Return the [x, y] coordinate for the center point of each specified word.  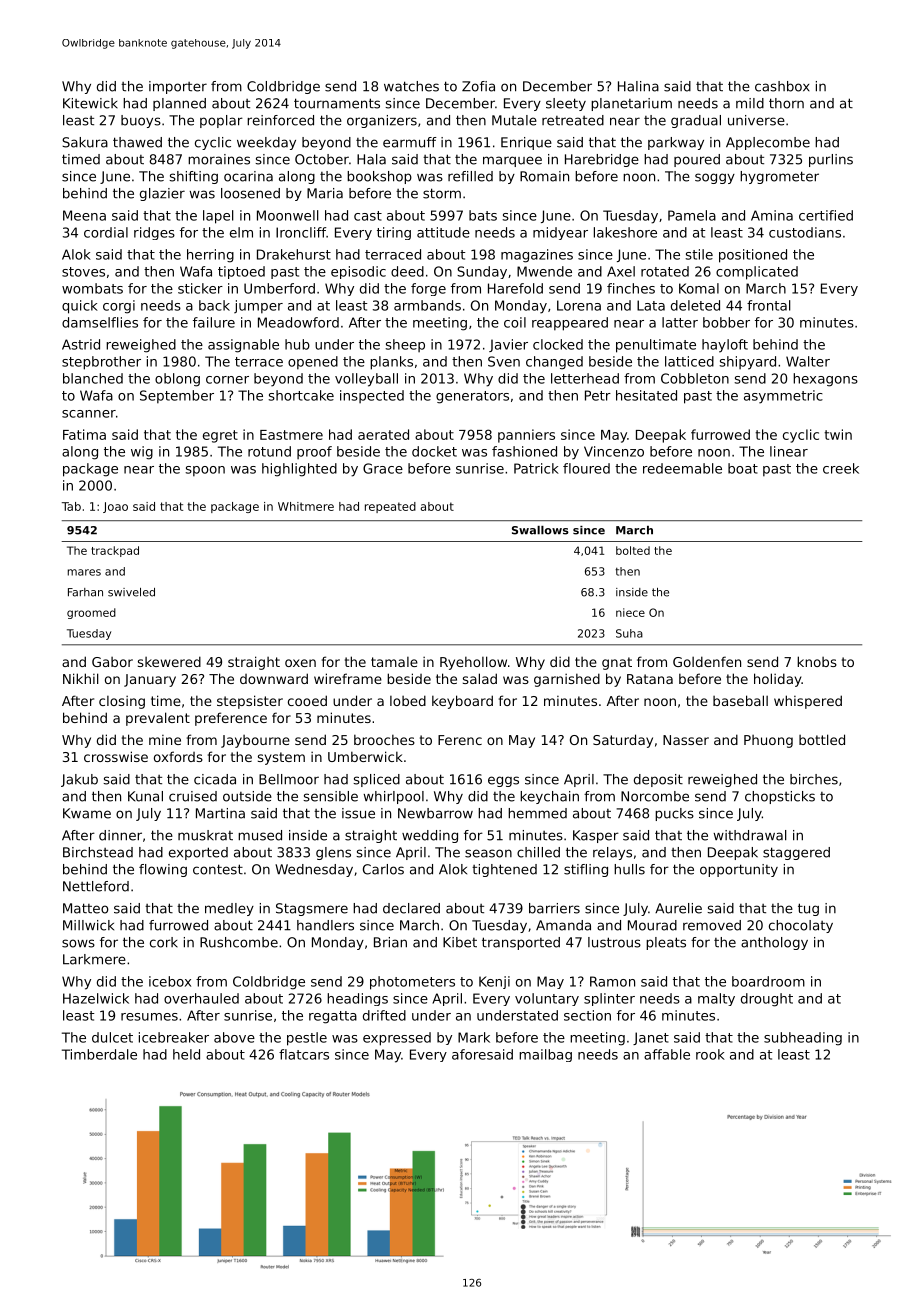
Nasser [686, 740]
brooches [384, 739]
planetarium [631, 104]
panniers [526, 436]
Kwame [87, 813]
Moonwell [288, 215]
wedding [430, 836]
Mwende [544, 271]
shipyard [747, 363]
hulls [629, 869]
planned [179, 104]
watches [411, 86]
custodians [805, 232]
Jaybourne [255, 741]
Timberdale [99, 1054]
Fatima [84, 434]
